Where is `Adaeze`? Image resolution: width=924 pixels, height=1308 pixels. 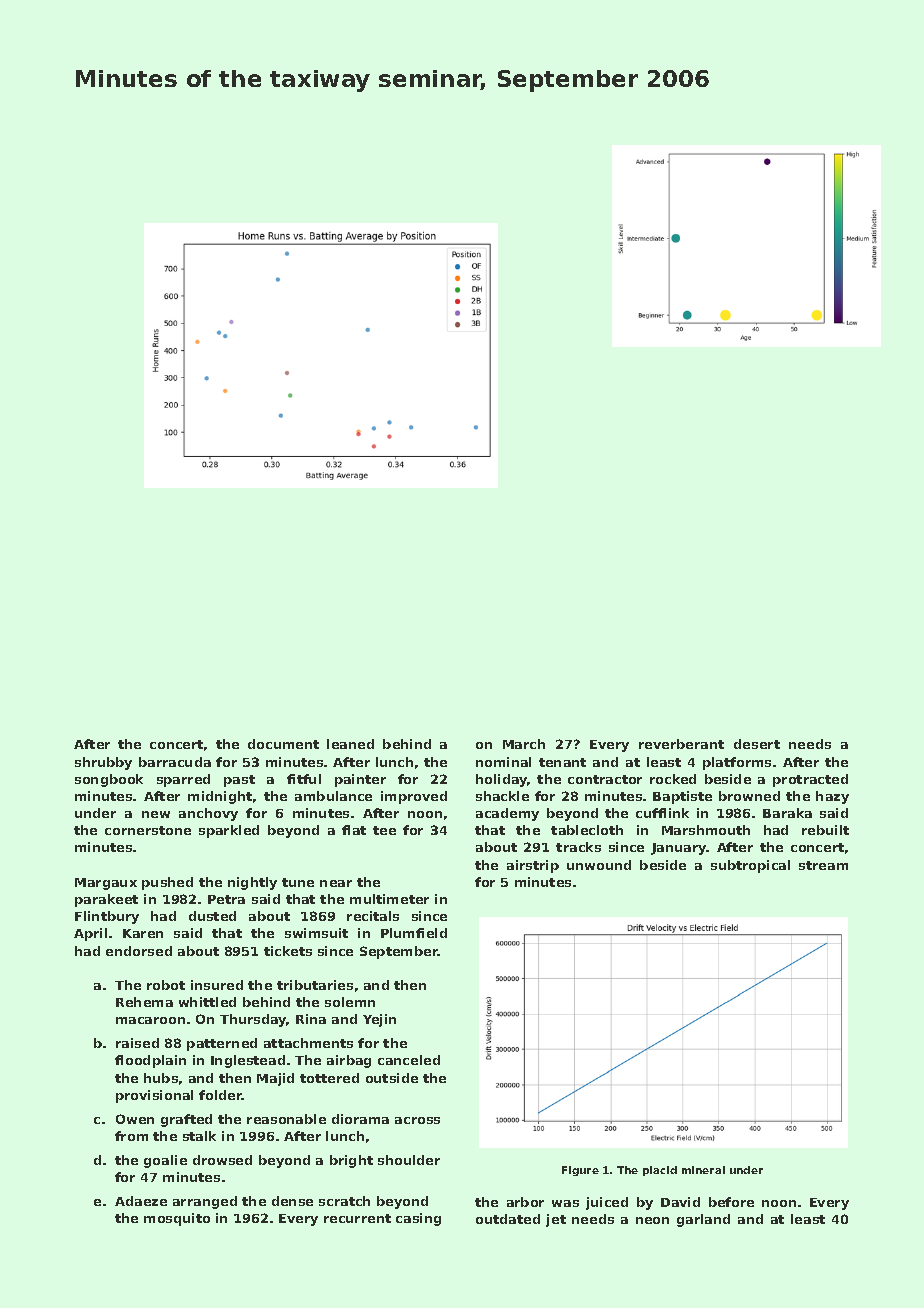 Adaeze is located at coordinates (141, 1201).
